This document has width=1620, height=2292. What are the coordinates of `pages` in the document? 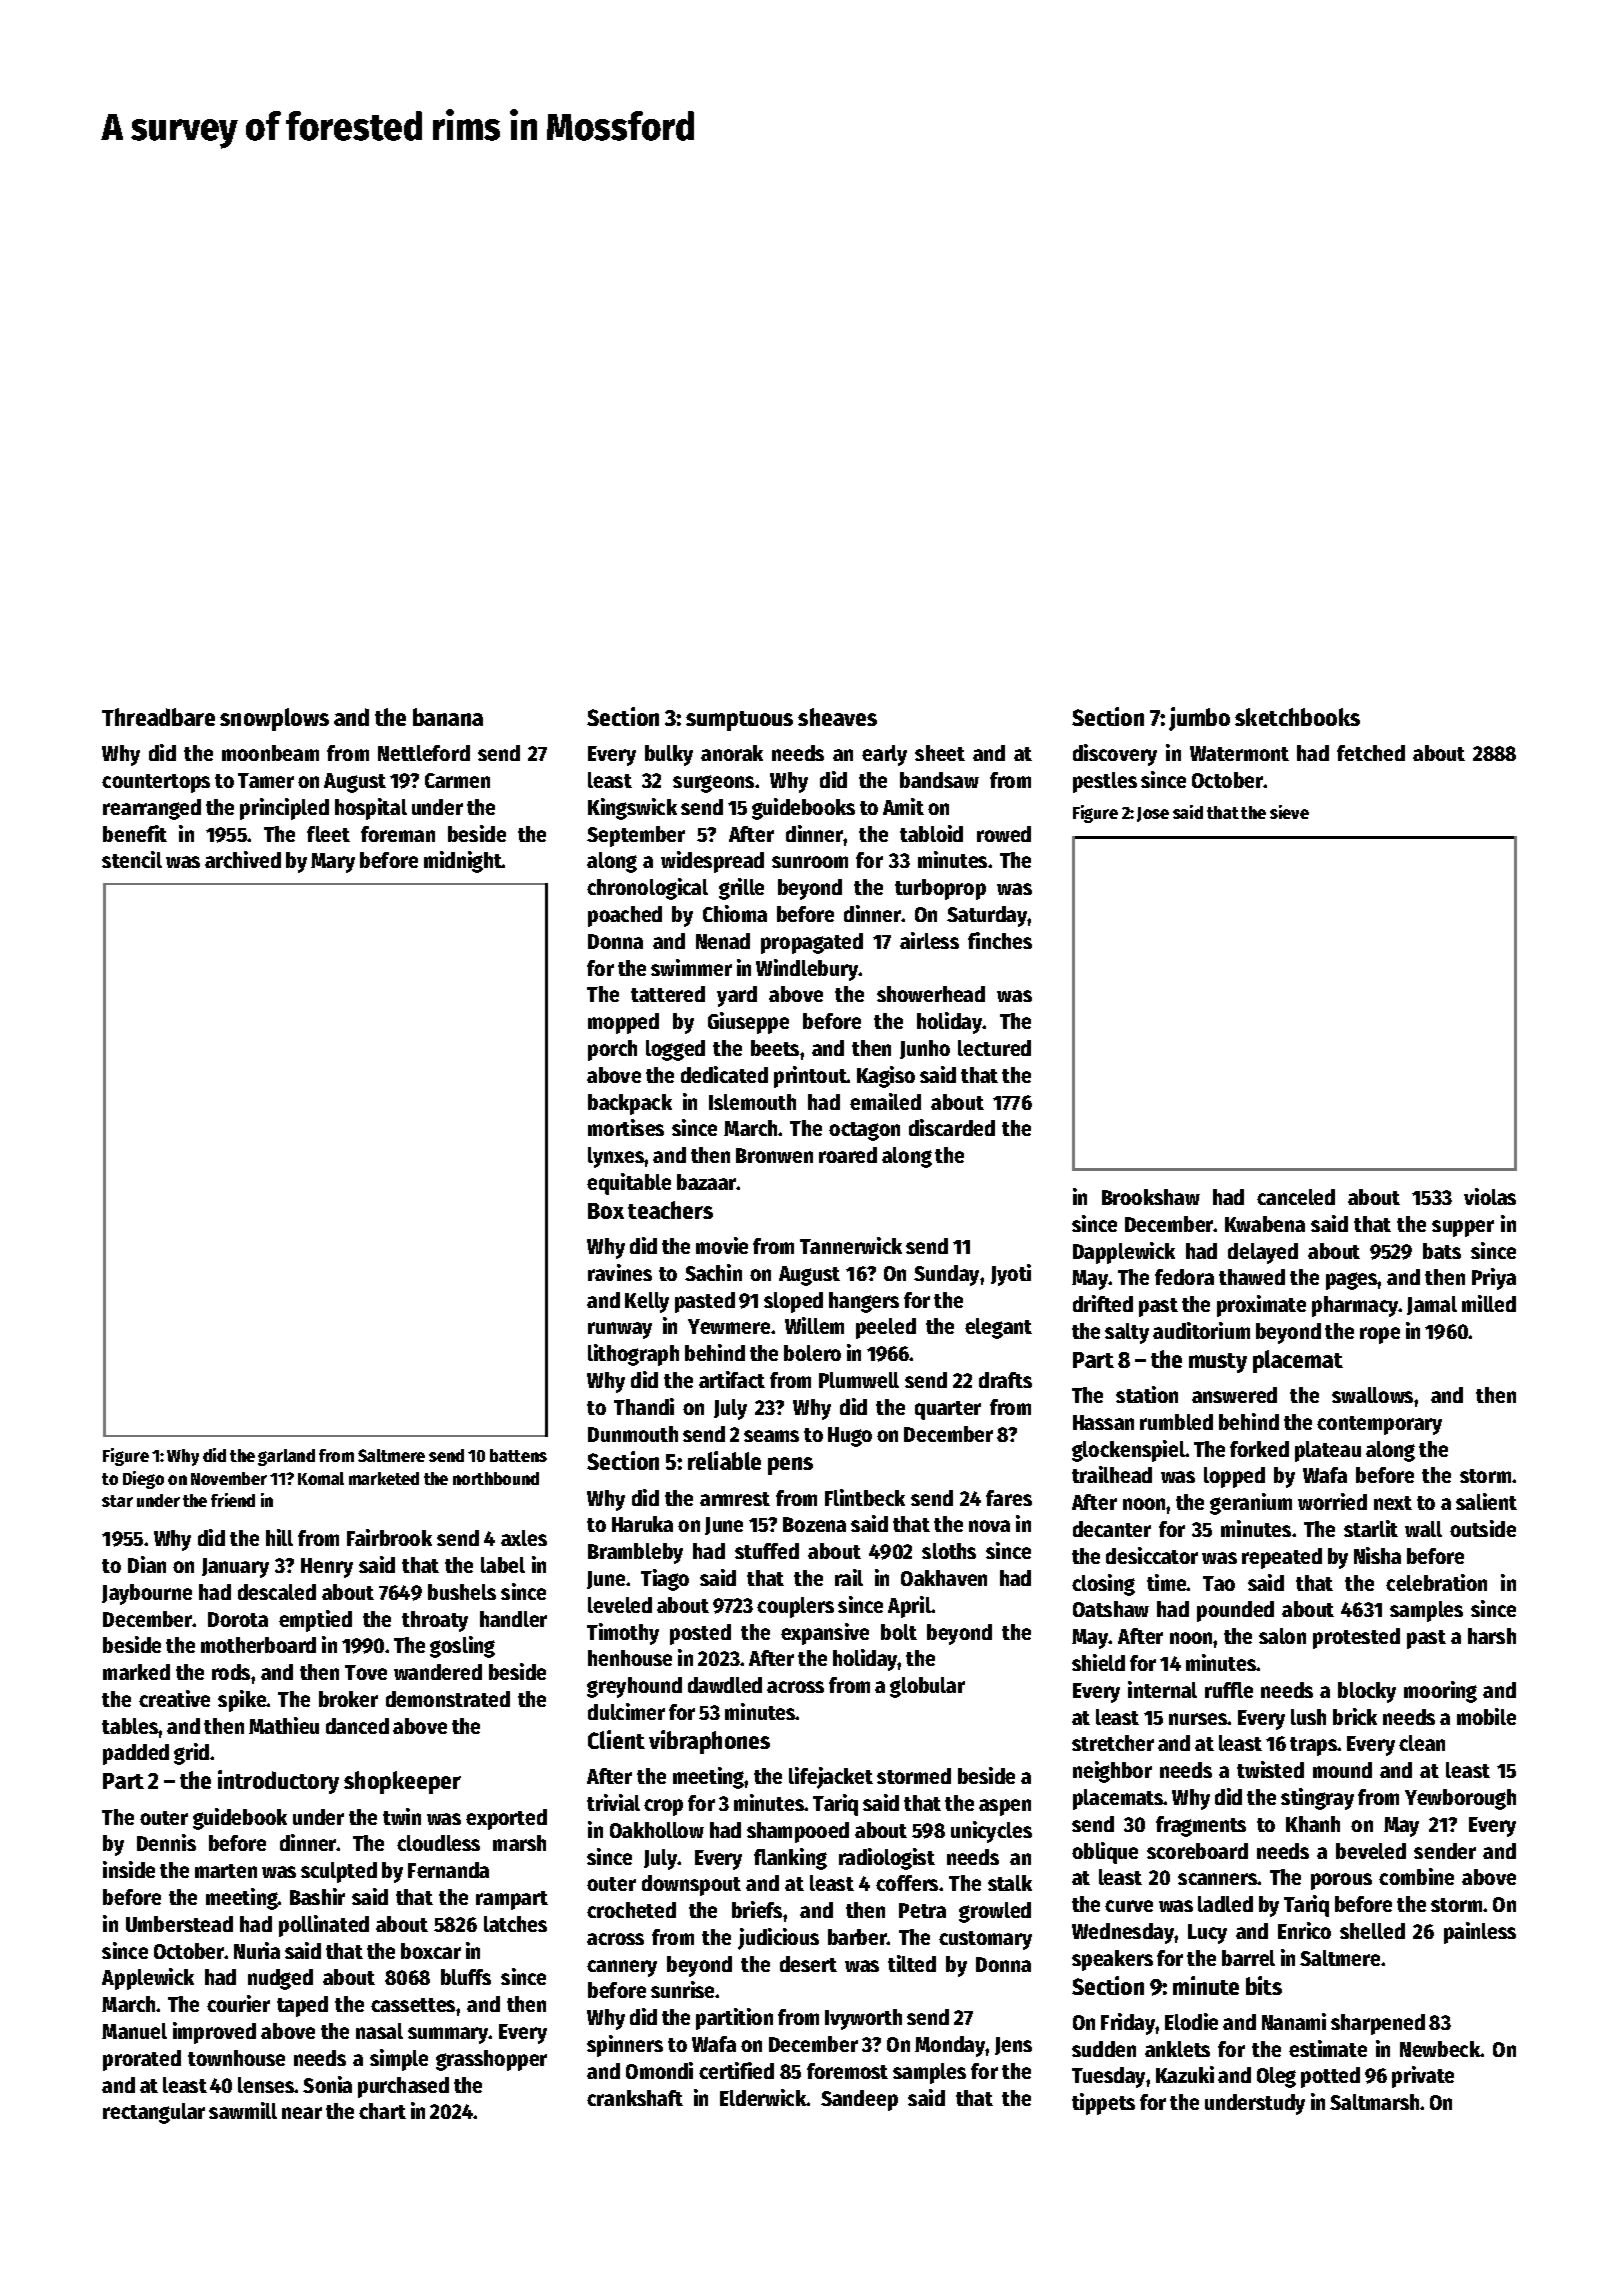 It's located at (1352, 1281).
